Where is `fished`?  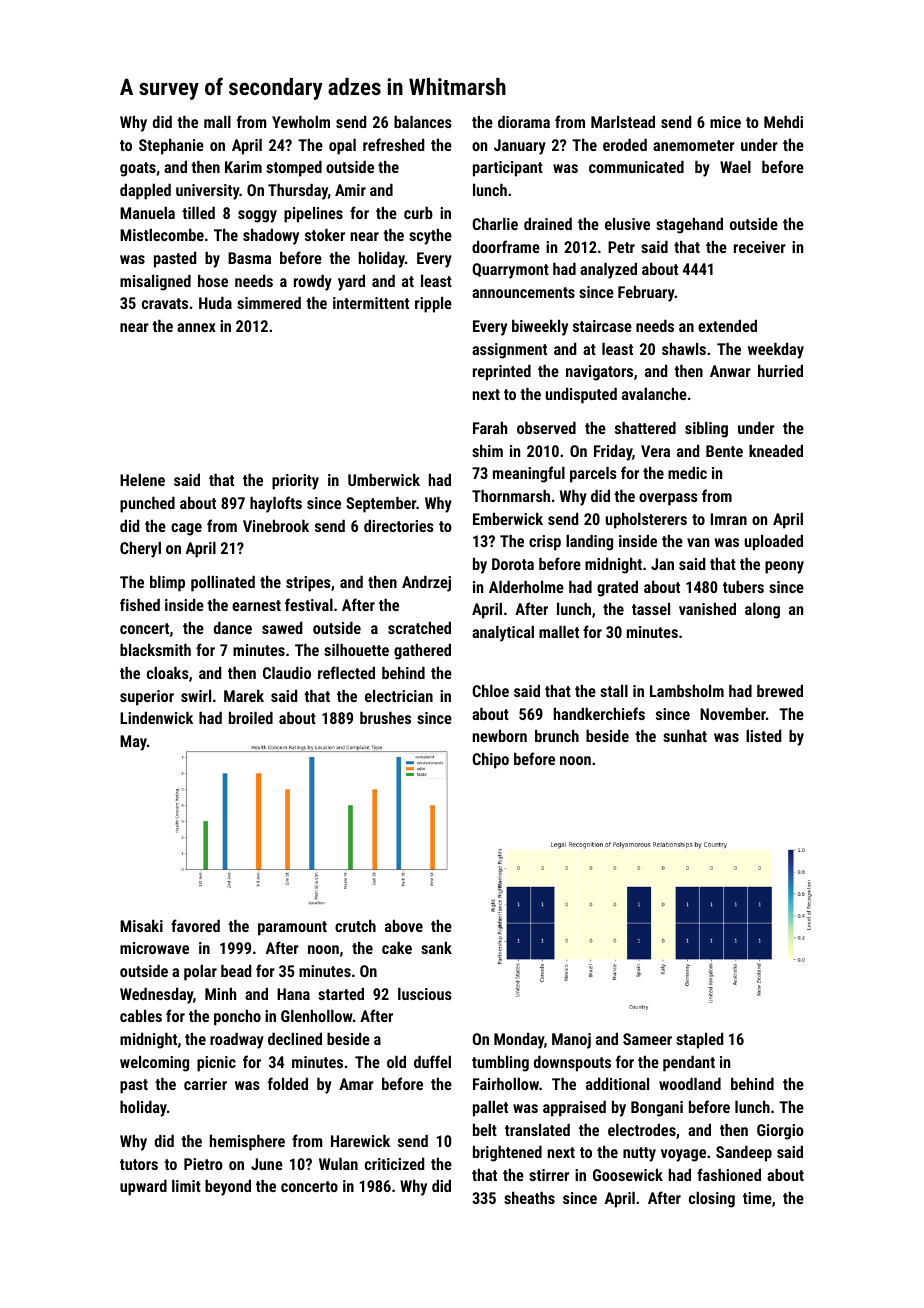
fished is located at coordinates (140, 604).
